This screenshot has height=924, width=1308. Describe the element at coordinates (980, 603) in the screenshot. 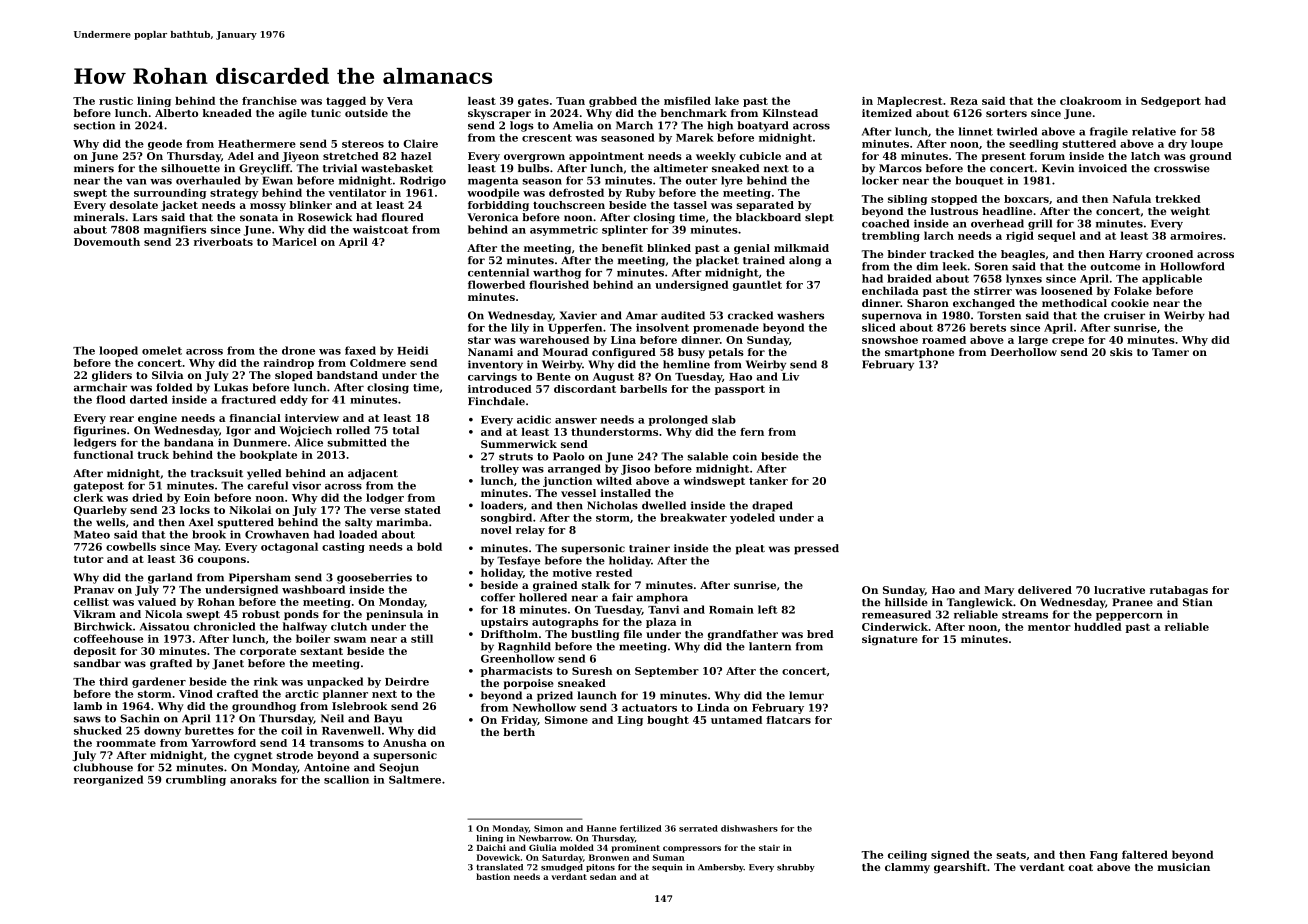

I see `Tanglewick` at that location.
